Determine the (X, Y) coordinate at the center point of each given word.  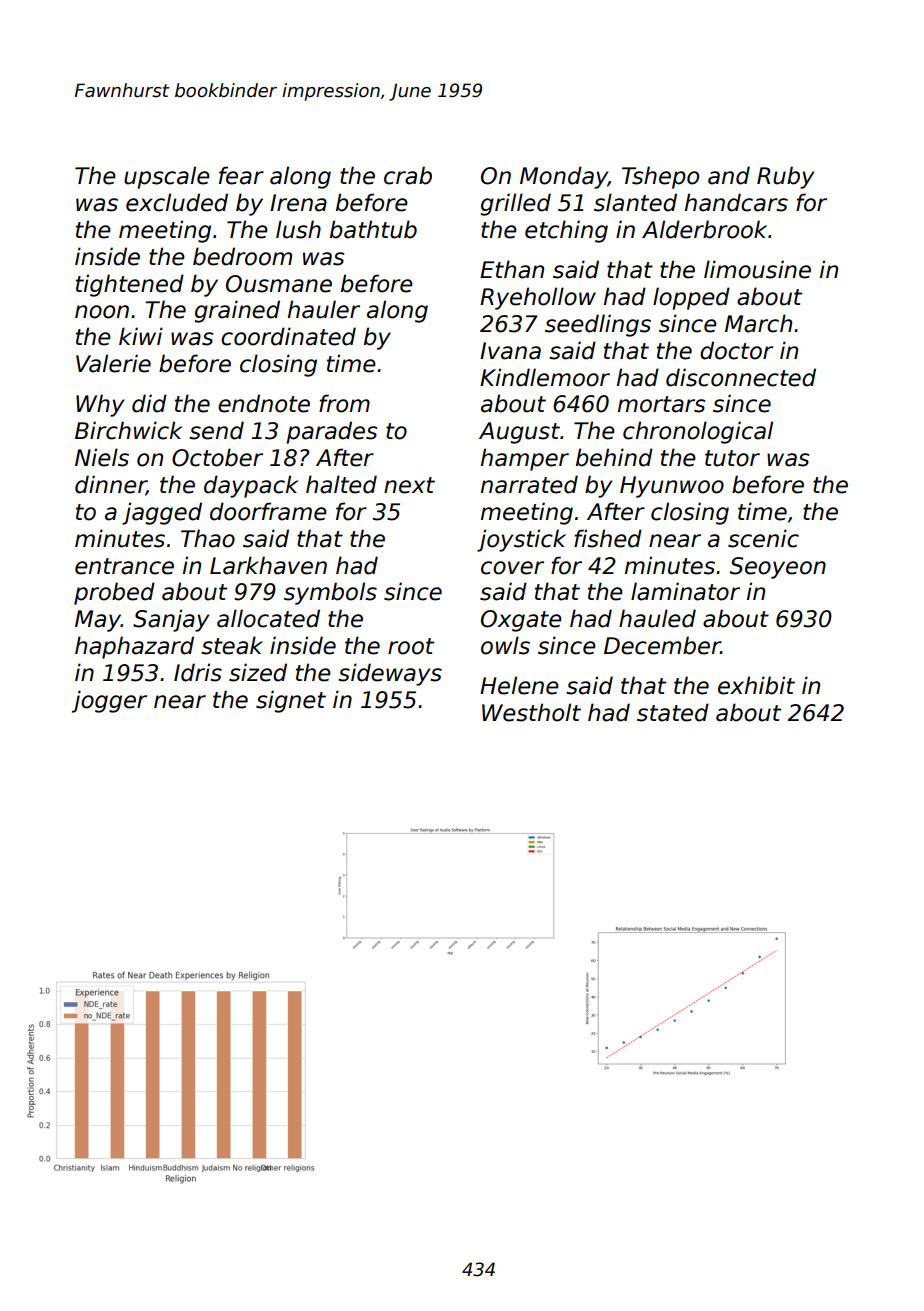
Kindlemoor (545, 377)
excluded (177, 202)
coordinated (288, 336)
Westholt (531, 712)
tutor (732, 458)
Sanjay (171, 620)
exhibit (756, 685)
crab (408, 175)
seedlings (598, 325)
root (411, 646)
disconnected (741, 377)
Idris (198, 672)
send (216, 430)
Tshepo (660, 177)
